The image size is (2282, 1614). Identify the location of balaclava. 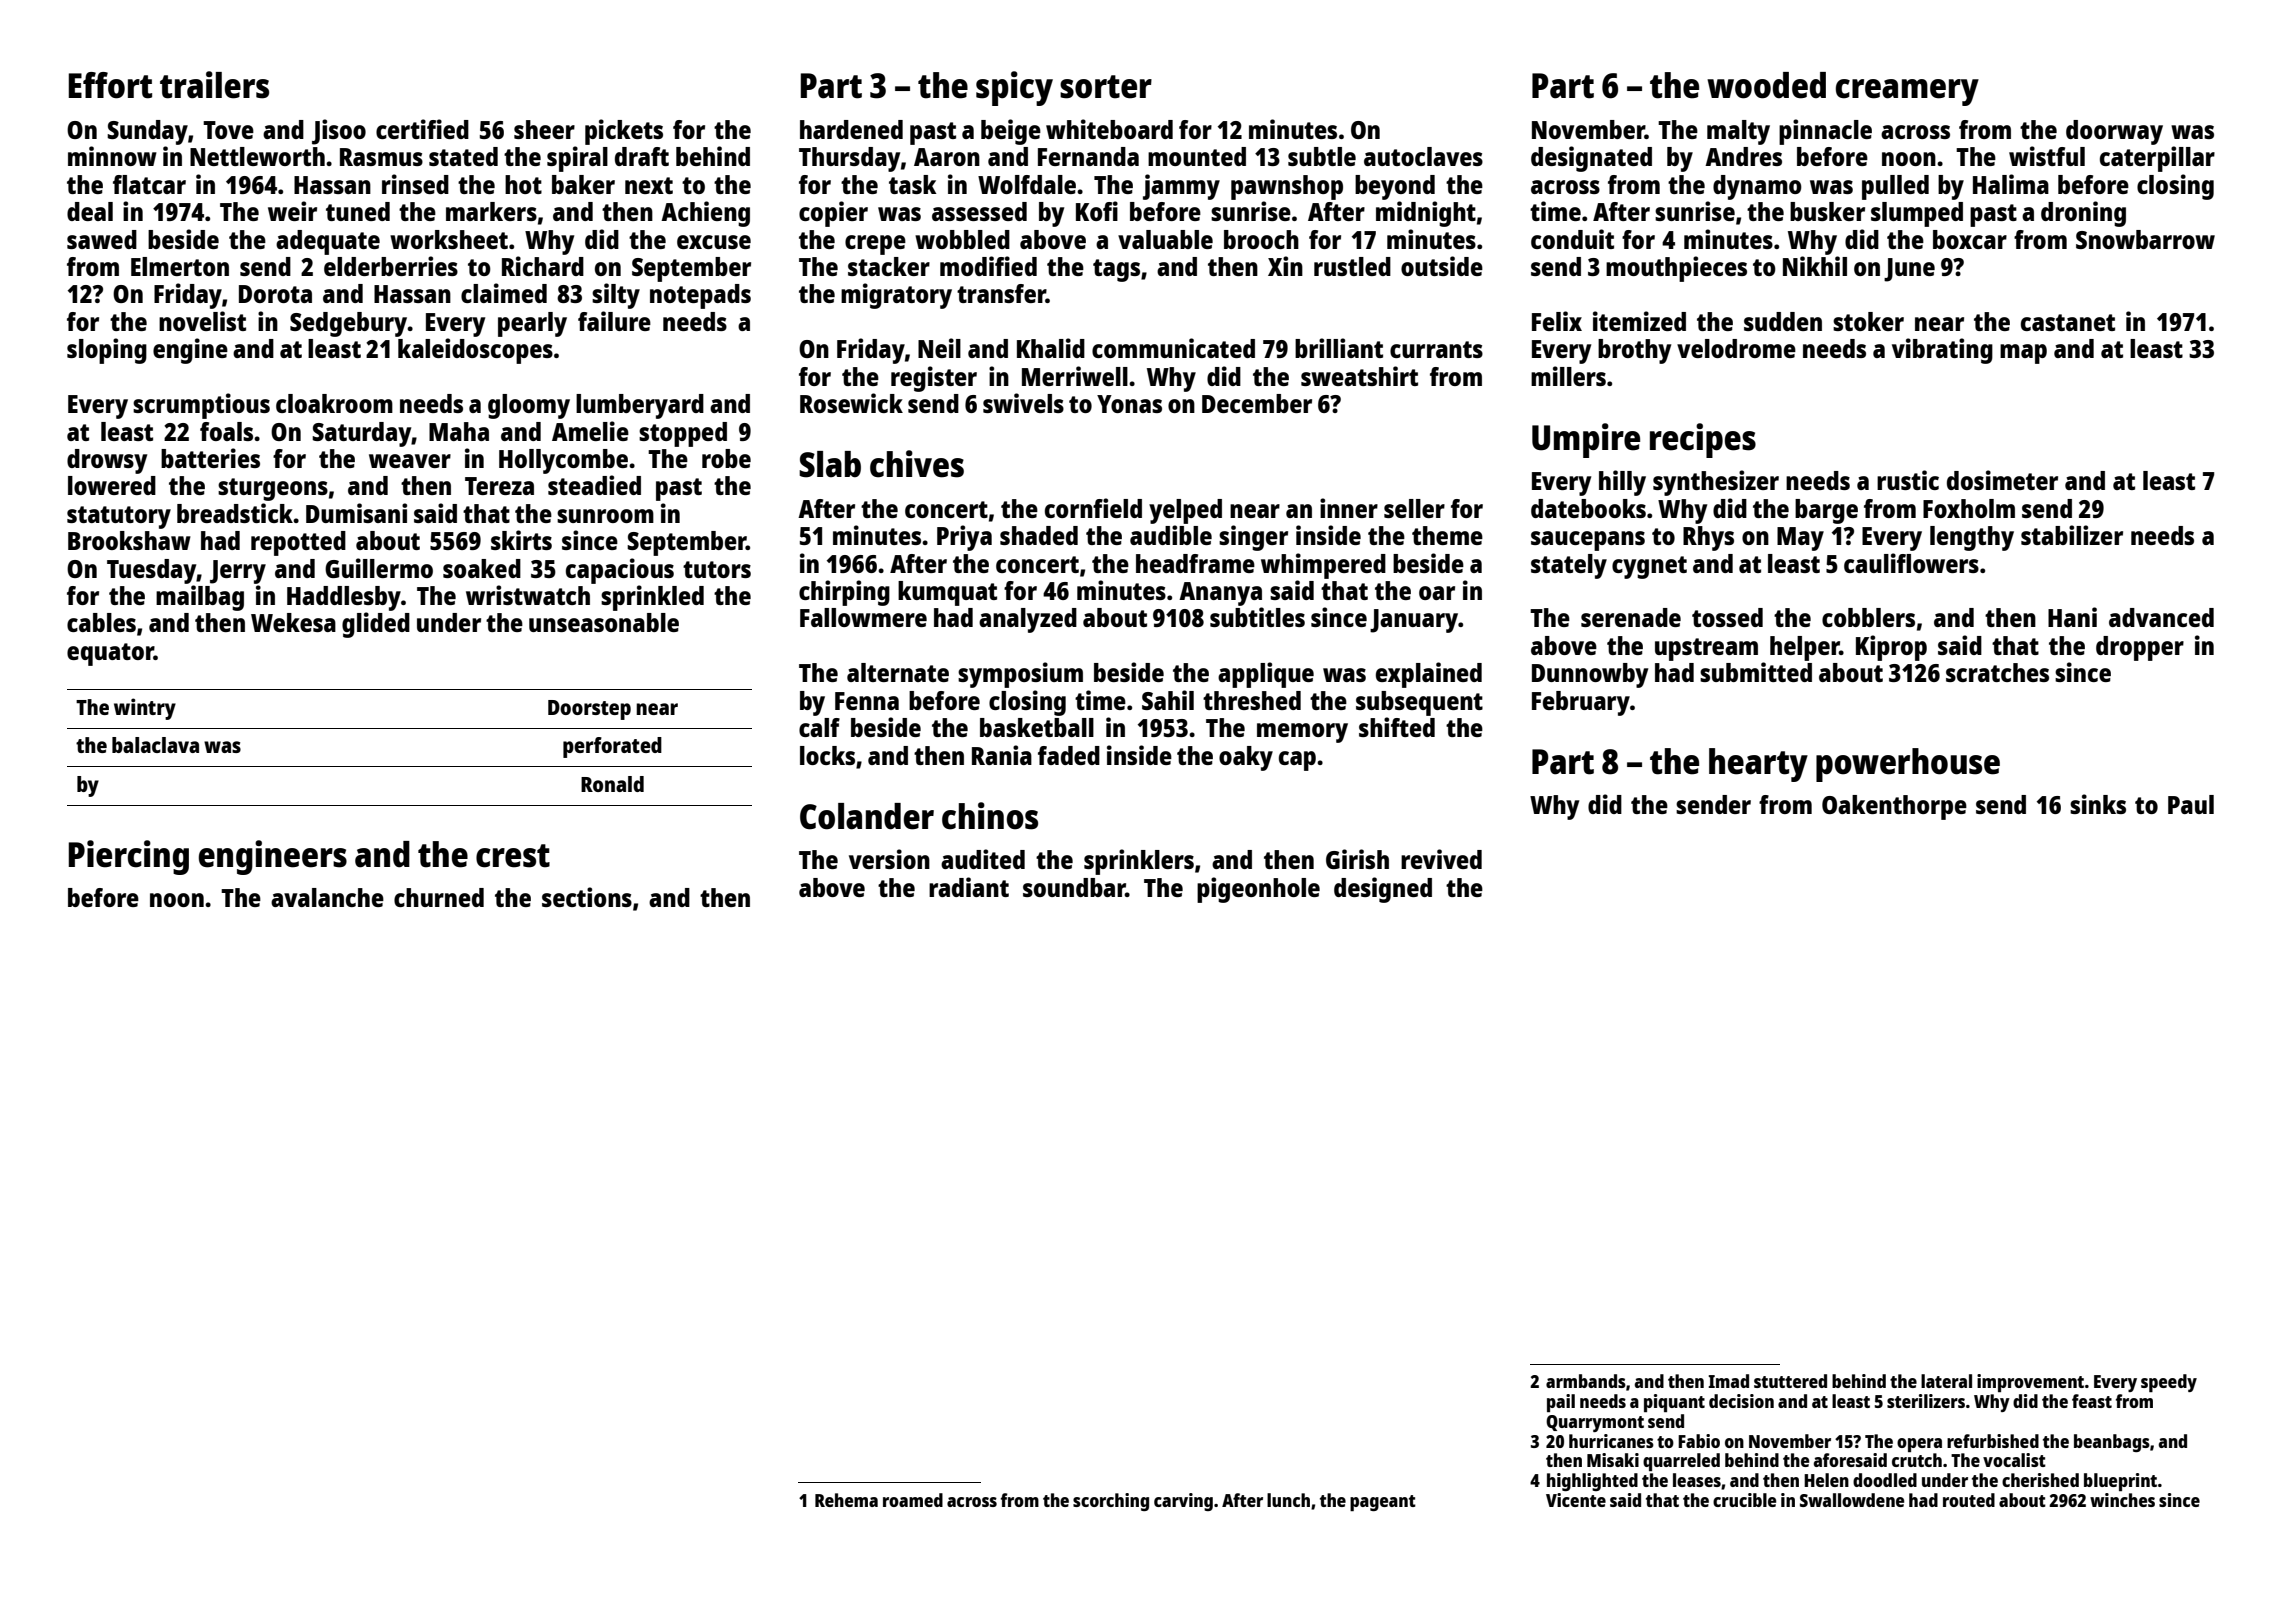
(155, 745).
